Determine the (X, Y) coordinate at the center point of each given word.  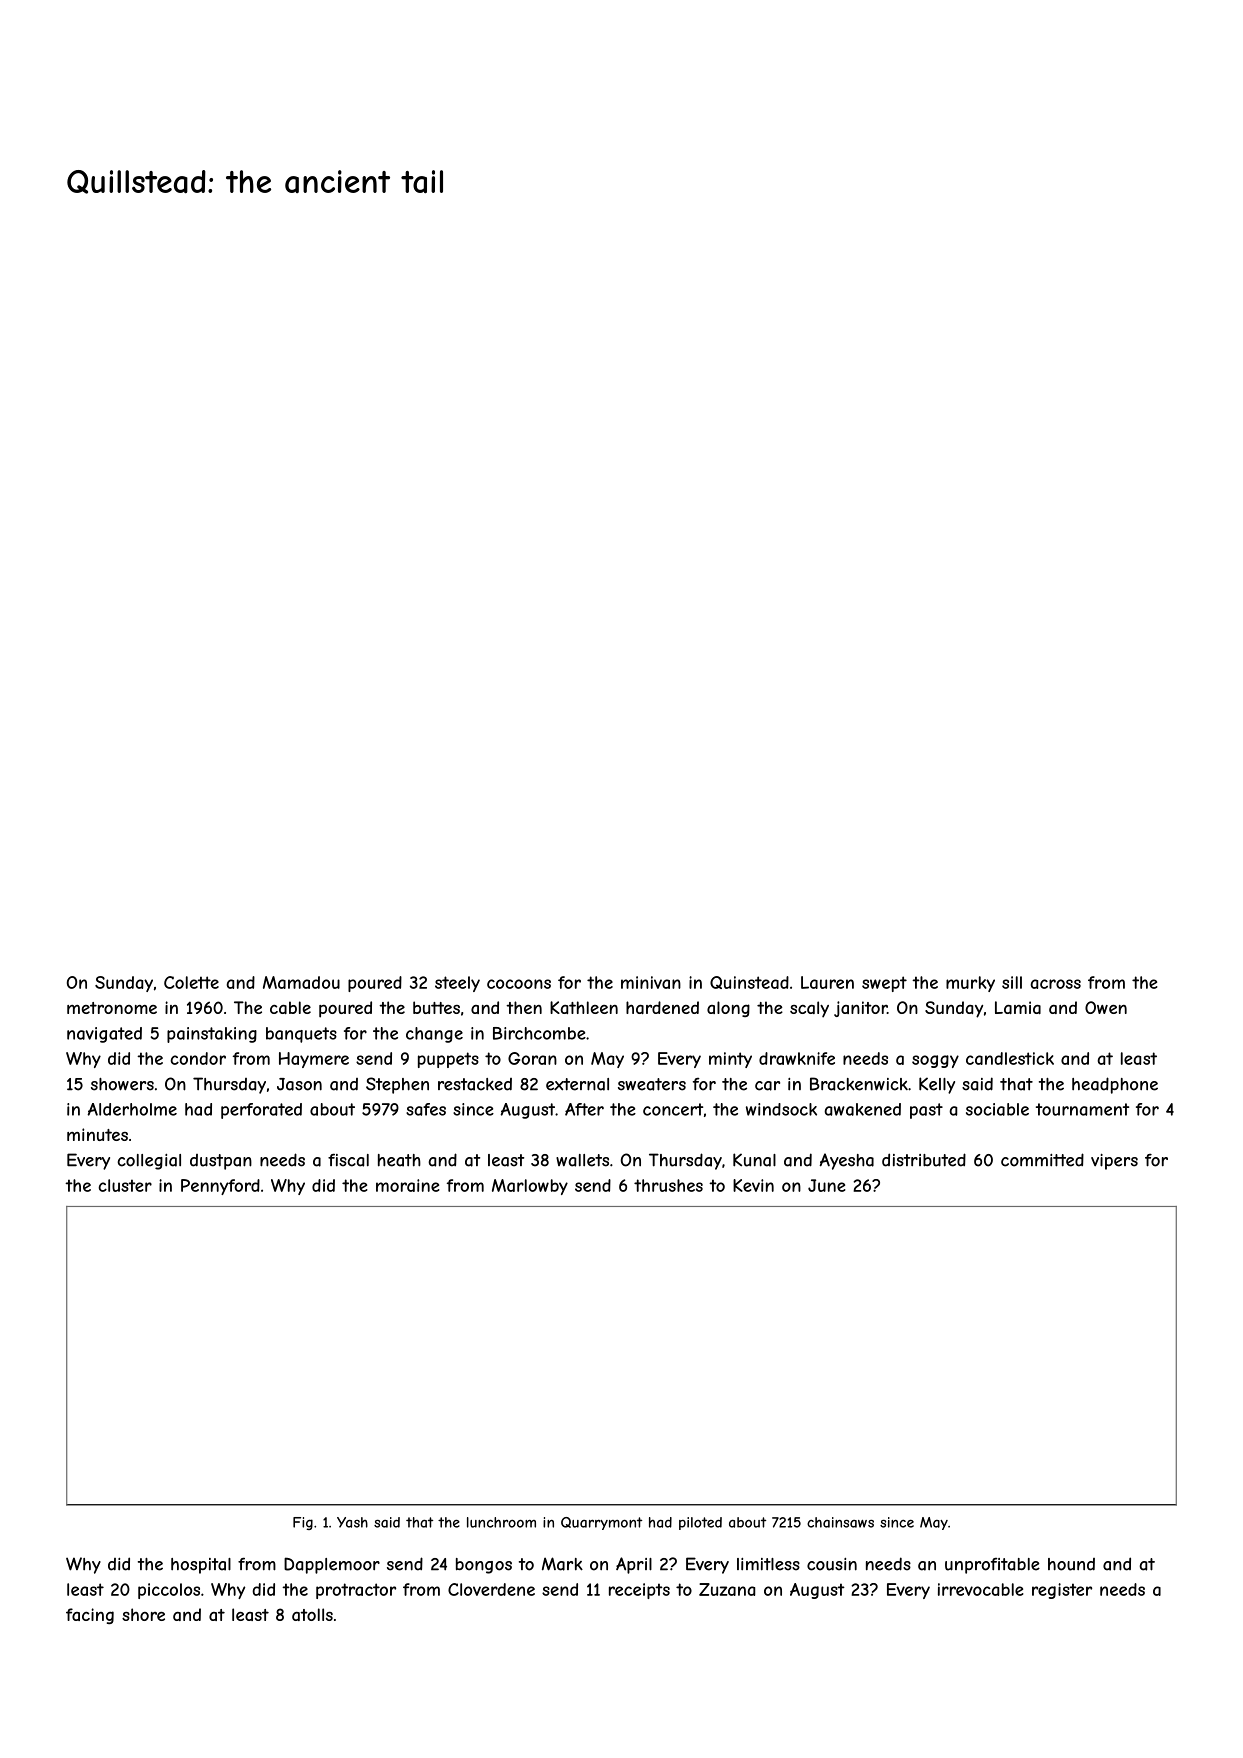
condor (198, 1058)
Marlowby (530, 1187)
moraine (408, 1185)
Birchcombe (539, 1033)
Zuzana (727, 1589)
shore (143, 1614)
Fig (303, 1523)
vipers (1114, 1162)
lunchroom (501, 1522)
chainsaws (840, 1522)
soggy (935, 1061)
